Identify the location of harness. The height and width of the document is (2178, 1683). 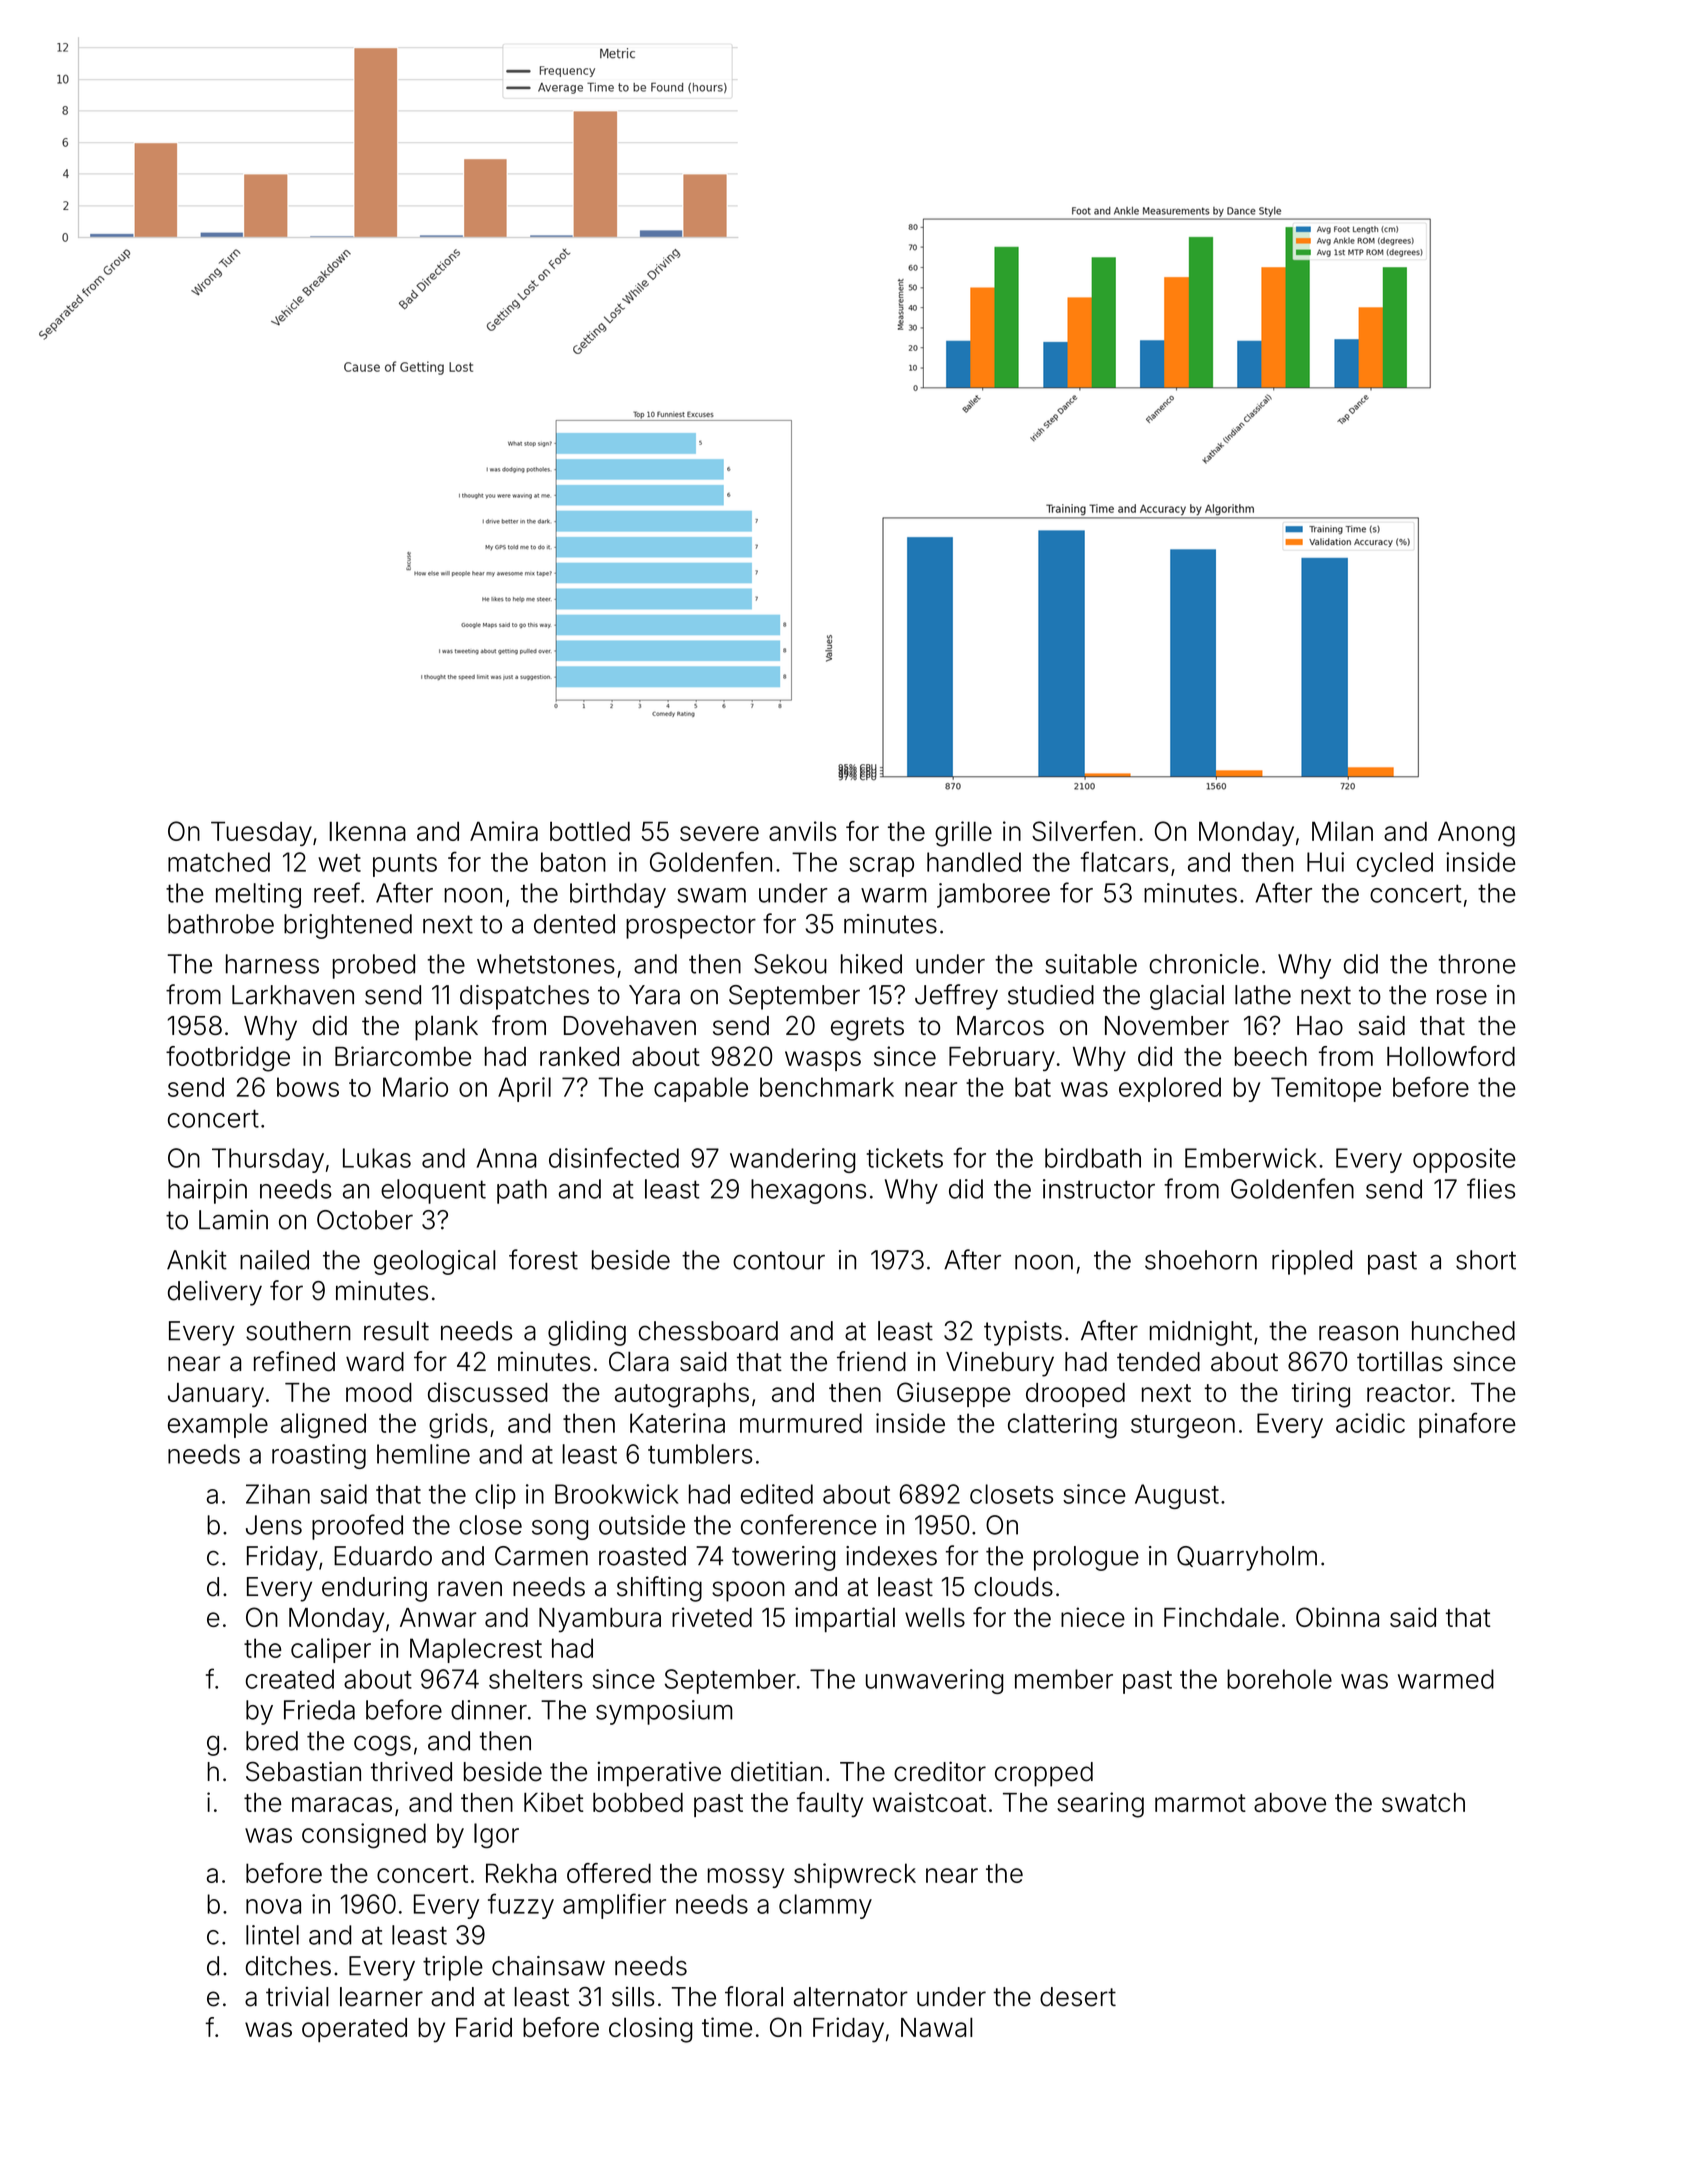
(272, 964).
